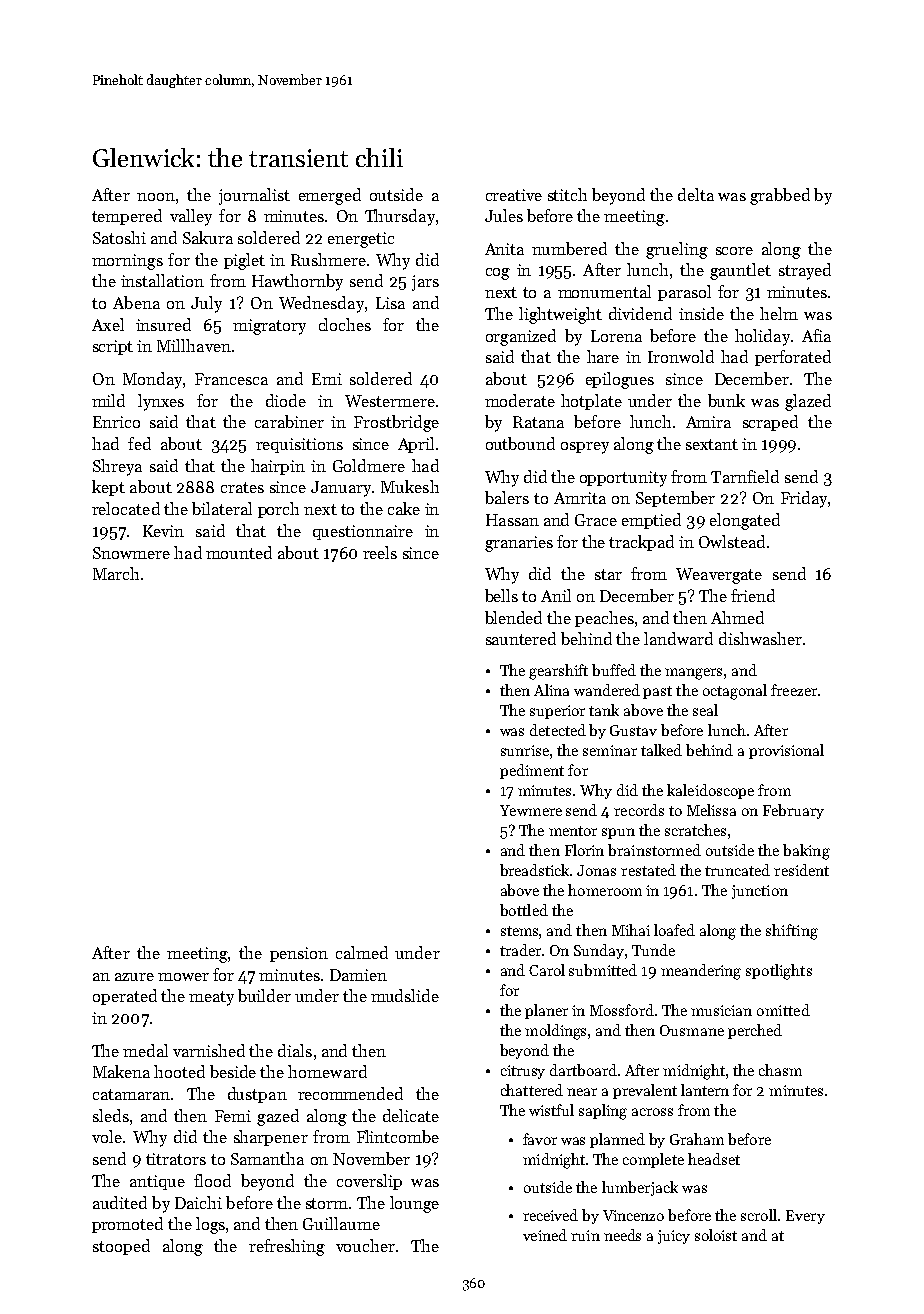 The height and width of the document is (1314, 924). I want to click on valley, so click(191, 217).
